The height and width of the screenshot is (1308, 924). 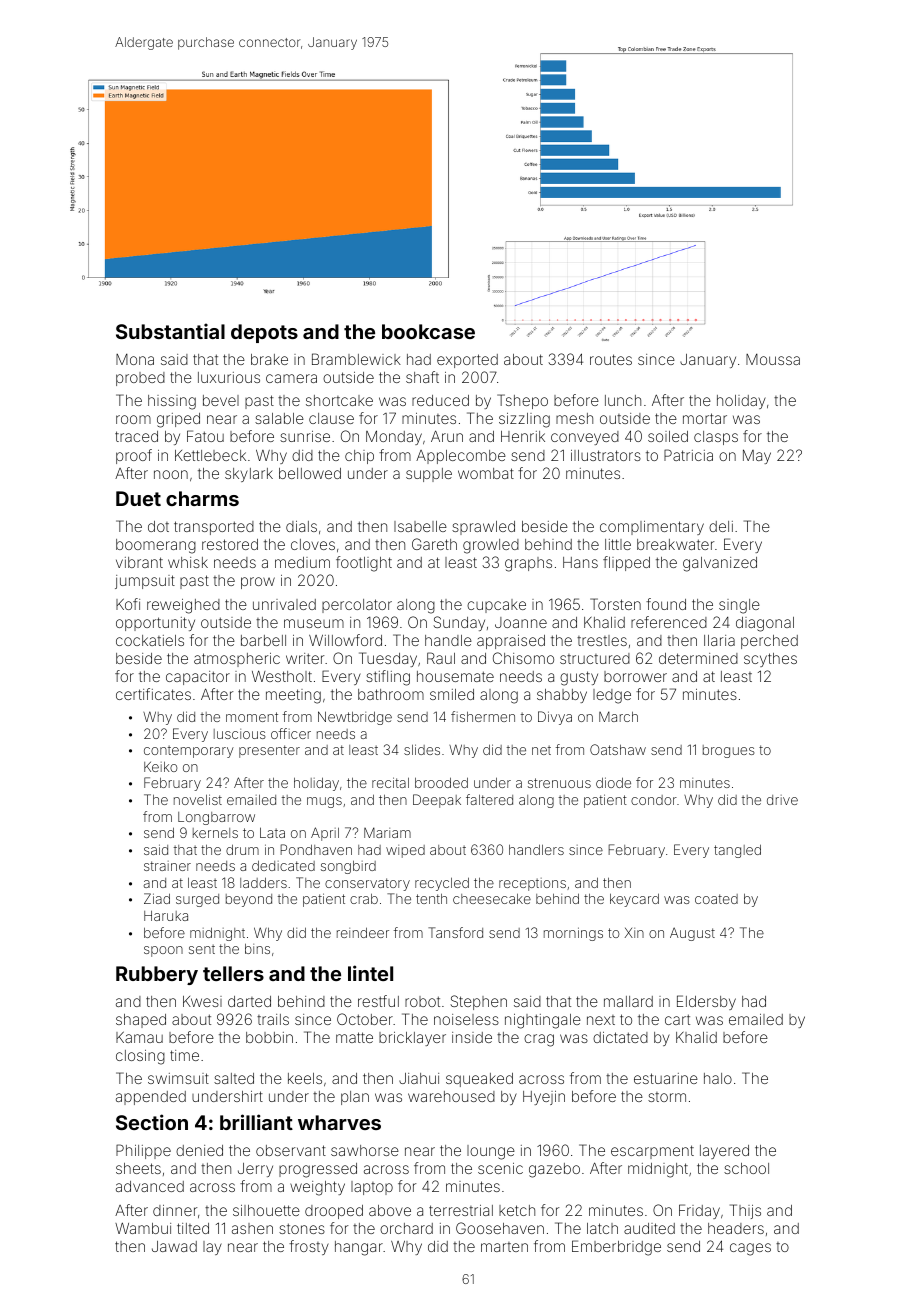 I want to click on Ziad, so click(x=157, y=898).
